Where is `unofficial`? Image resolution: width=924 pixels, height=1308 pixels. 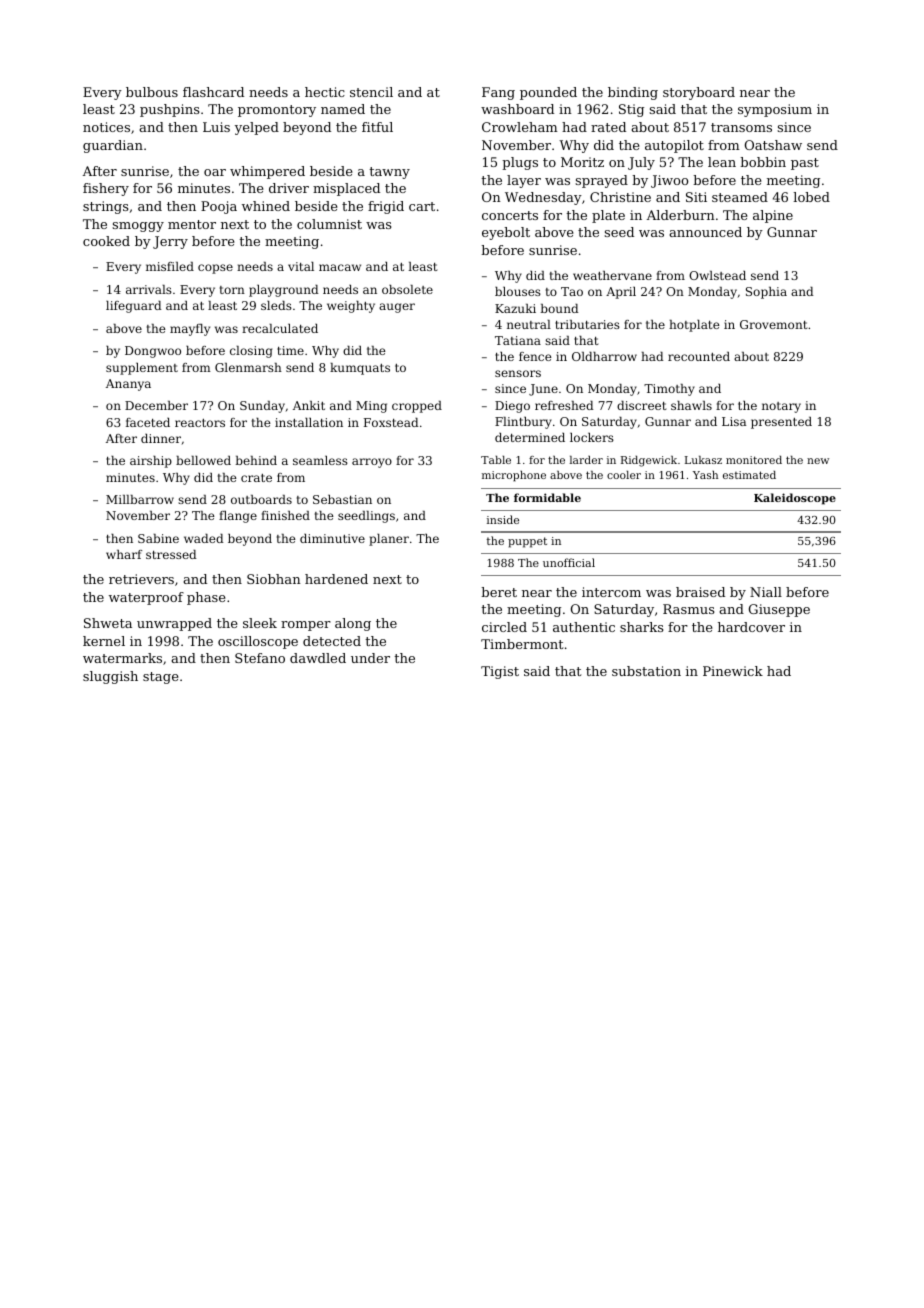 unofficial is located at coordinates (569, 562).
